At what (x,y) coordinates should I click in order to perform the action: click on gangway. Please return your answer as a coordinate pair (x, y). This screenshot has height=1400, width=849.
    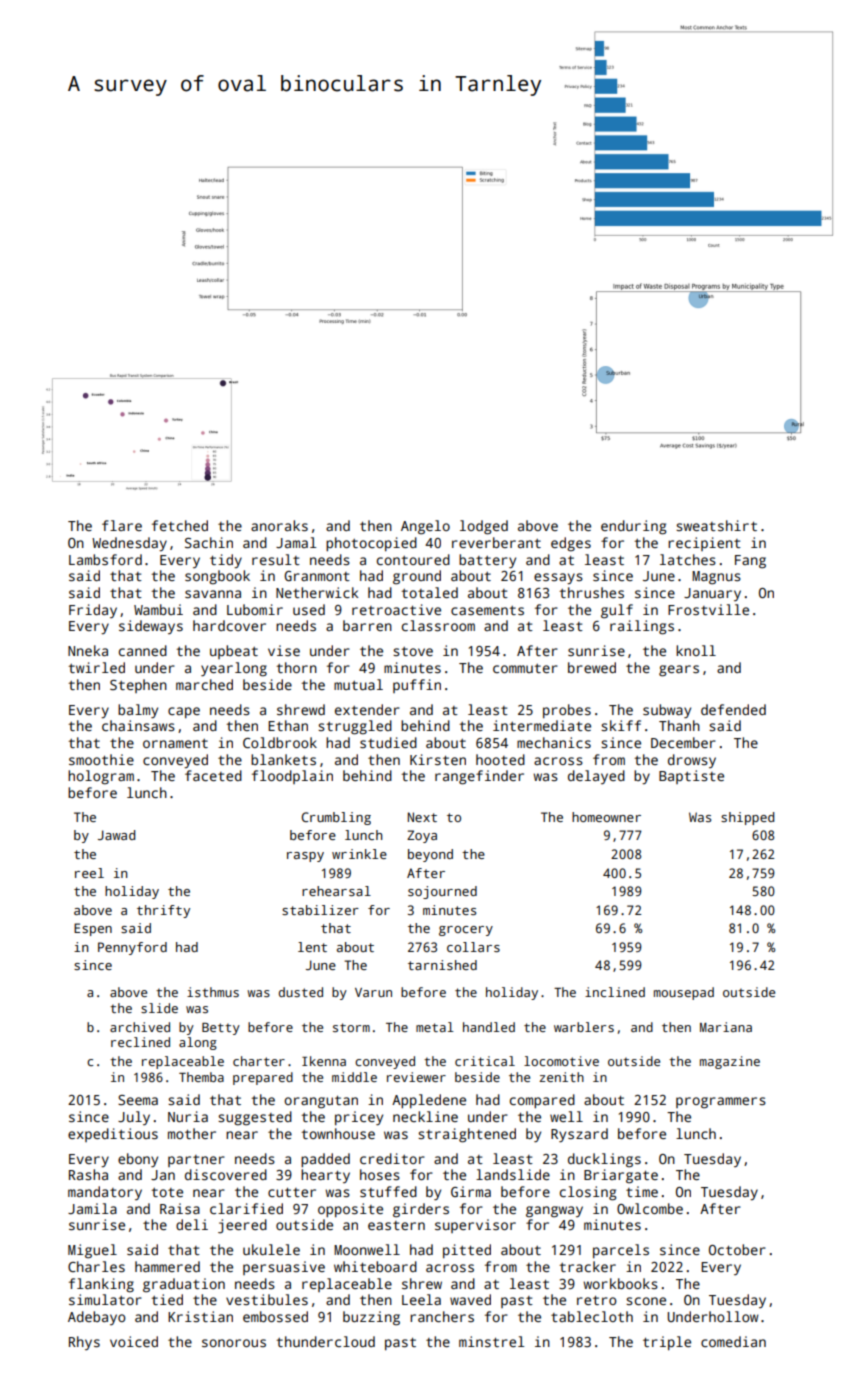
    Looking at the image, I should click on (554, 1212).
